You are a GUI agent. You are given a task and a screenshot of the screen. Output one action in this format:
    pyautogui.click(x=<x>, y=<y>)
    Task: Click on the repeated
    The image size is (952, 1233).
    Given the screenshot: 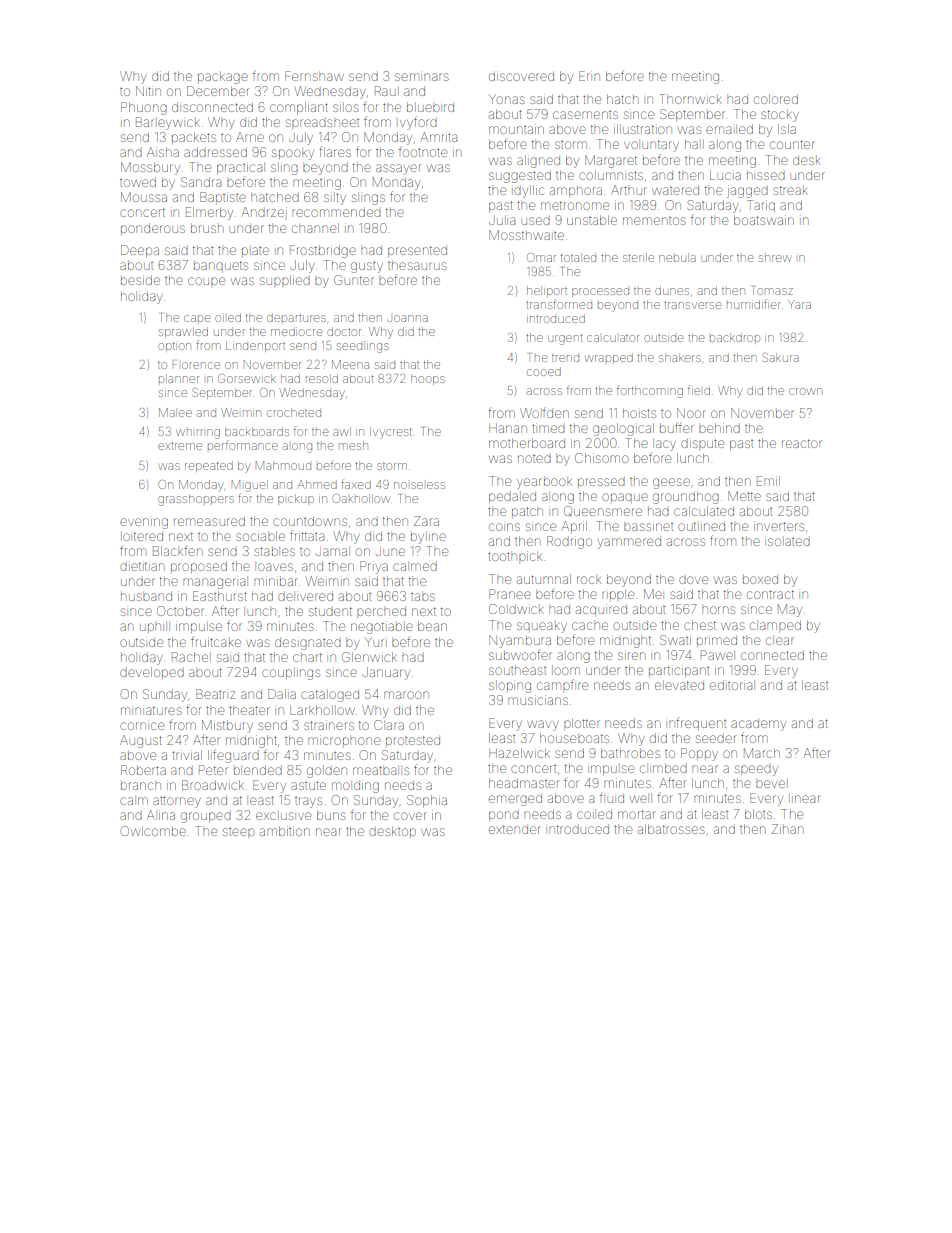 What is the action you would take?
    pyautogui.click(x=209, y=467)
